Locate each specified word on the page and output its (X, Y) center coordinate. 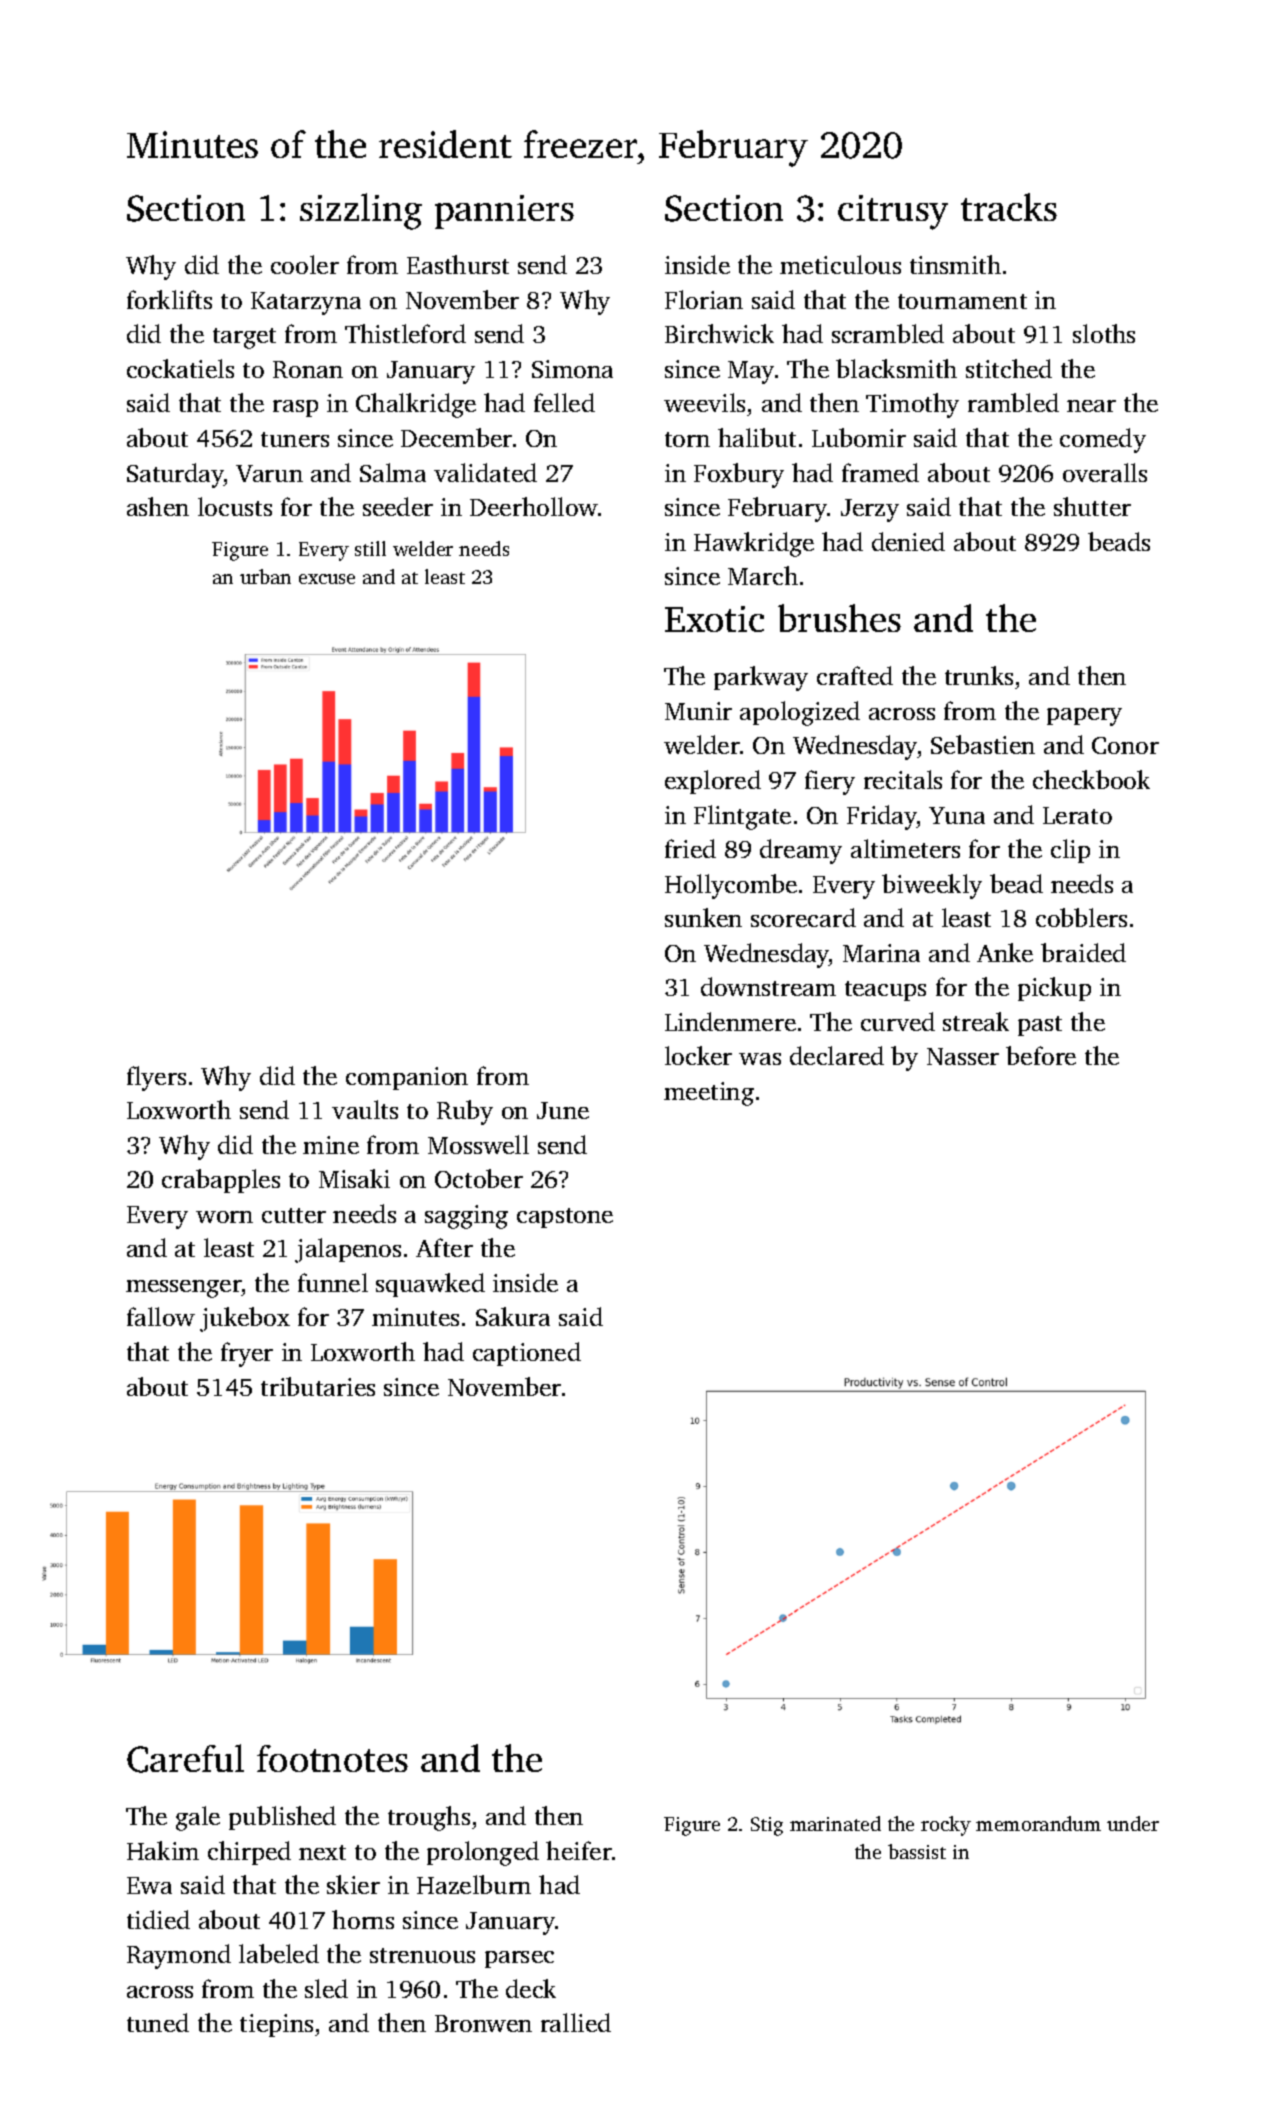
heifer (579, 1850)
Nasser (963, 1056)
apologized (800, 713)
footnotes (332, 1758)
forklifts (169, 299)
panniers (504, 212)
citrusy (893, 212)
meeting (709, 1094)
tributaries (318, 1386)
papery (1084, 717)
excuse (327, 579)
